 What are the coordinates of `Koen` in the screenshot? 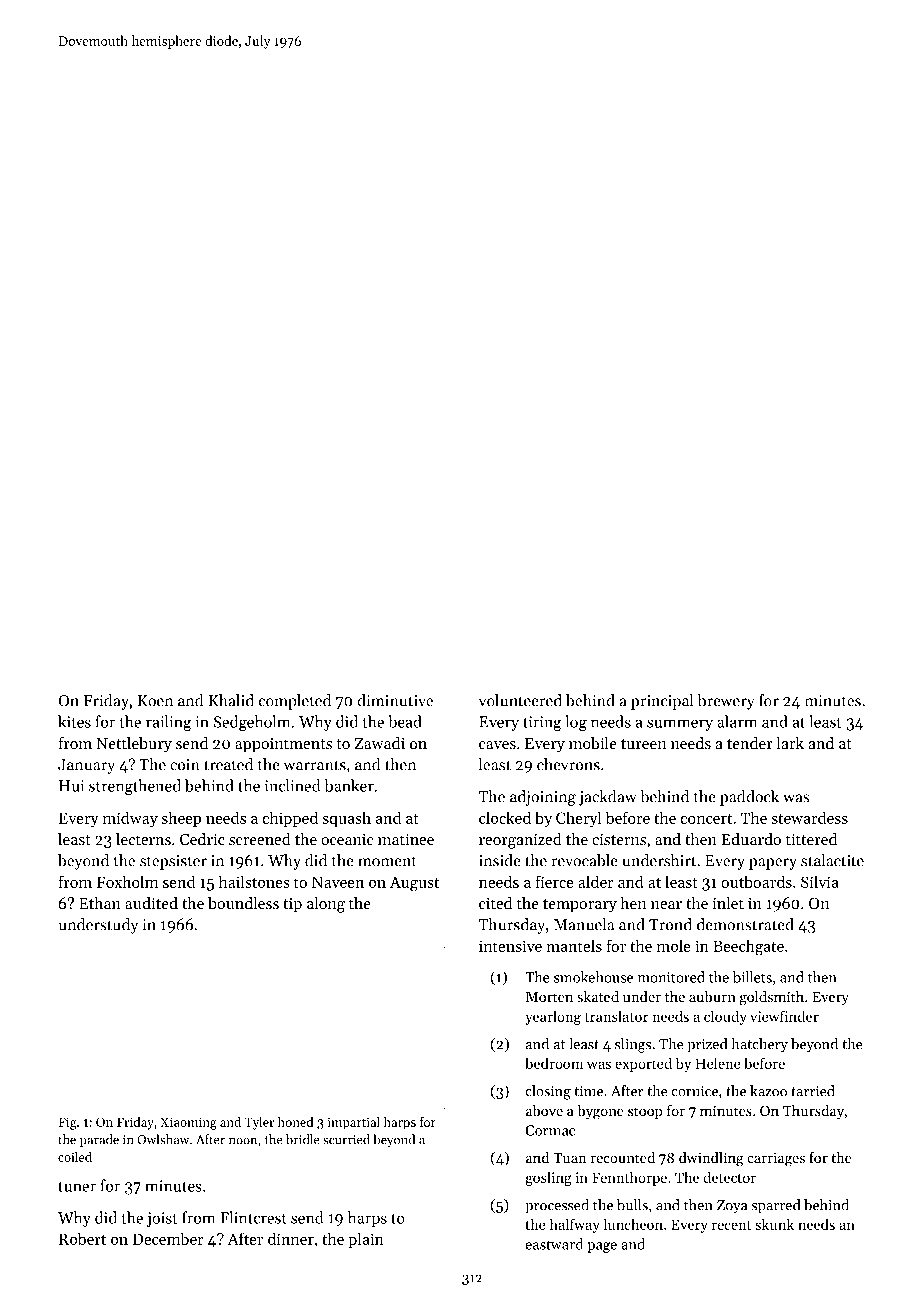 It's located at (155, 701).
